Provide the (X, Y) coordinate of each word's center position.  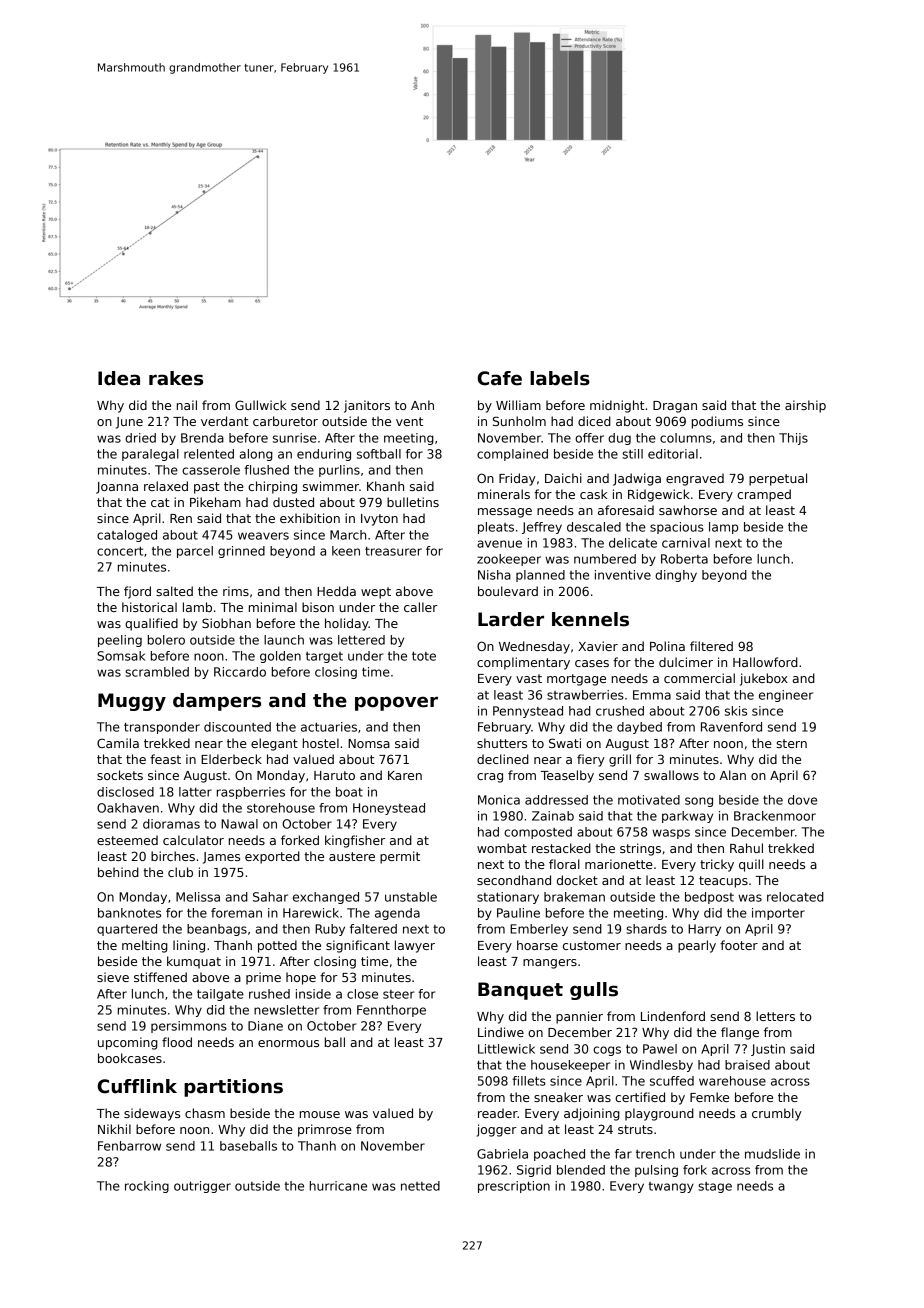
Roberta (684, 559)
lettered (361, 640)
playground (659, 1114)
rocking (147, 1187)
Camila (118, 743)
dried (140, 438)
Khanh (385, 486)
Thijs (793, 439)
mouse (320, 1114)
